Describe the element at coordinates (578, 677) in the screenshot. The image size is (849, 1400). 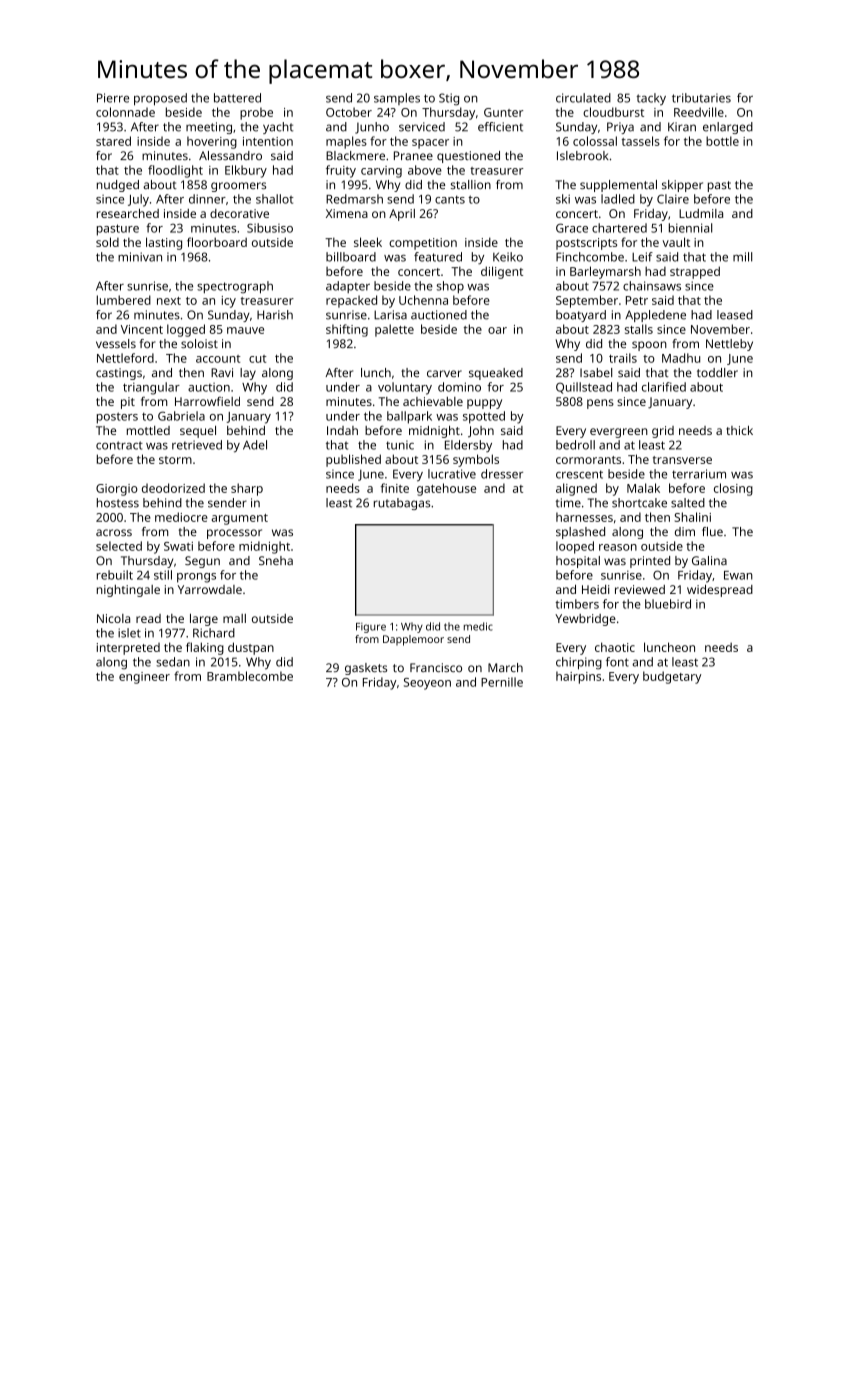
I see `hairpins` at that location.
